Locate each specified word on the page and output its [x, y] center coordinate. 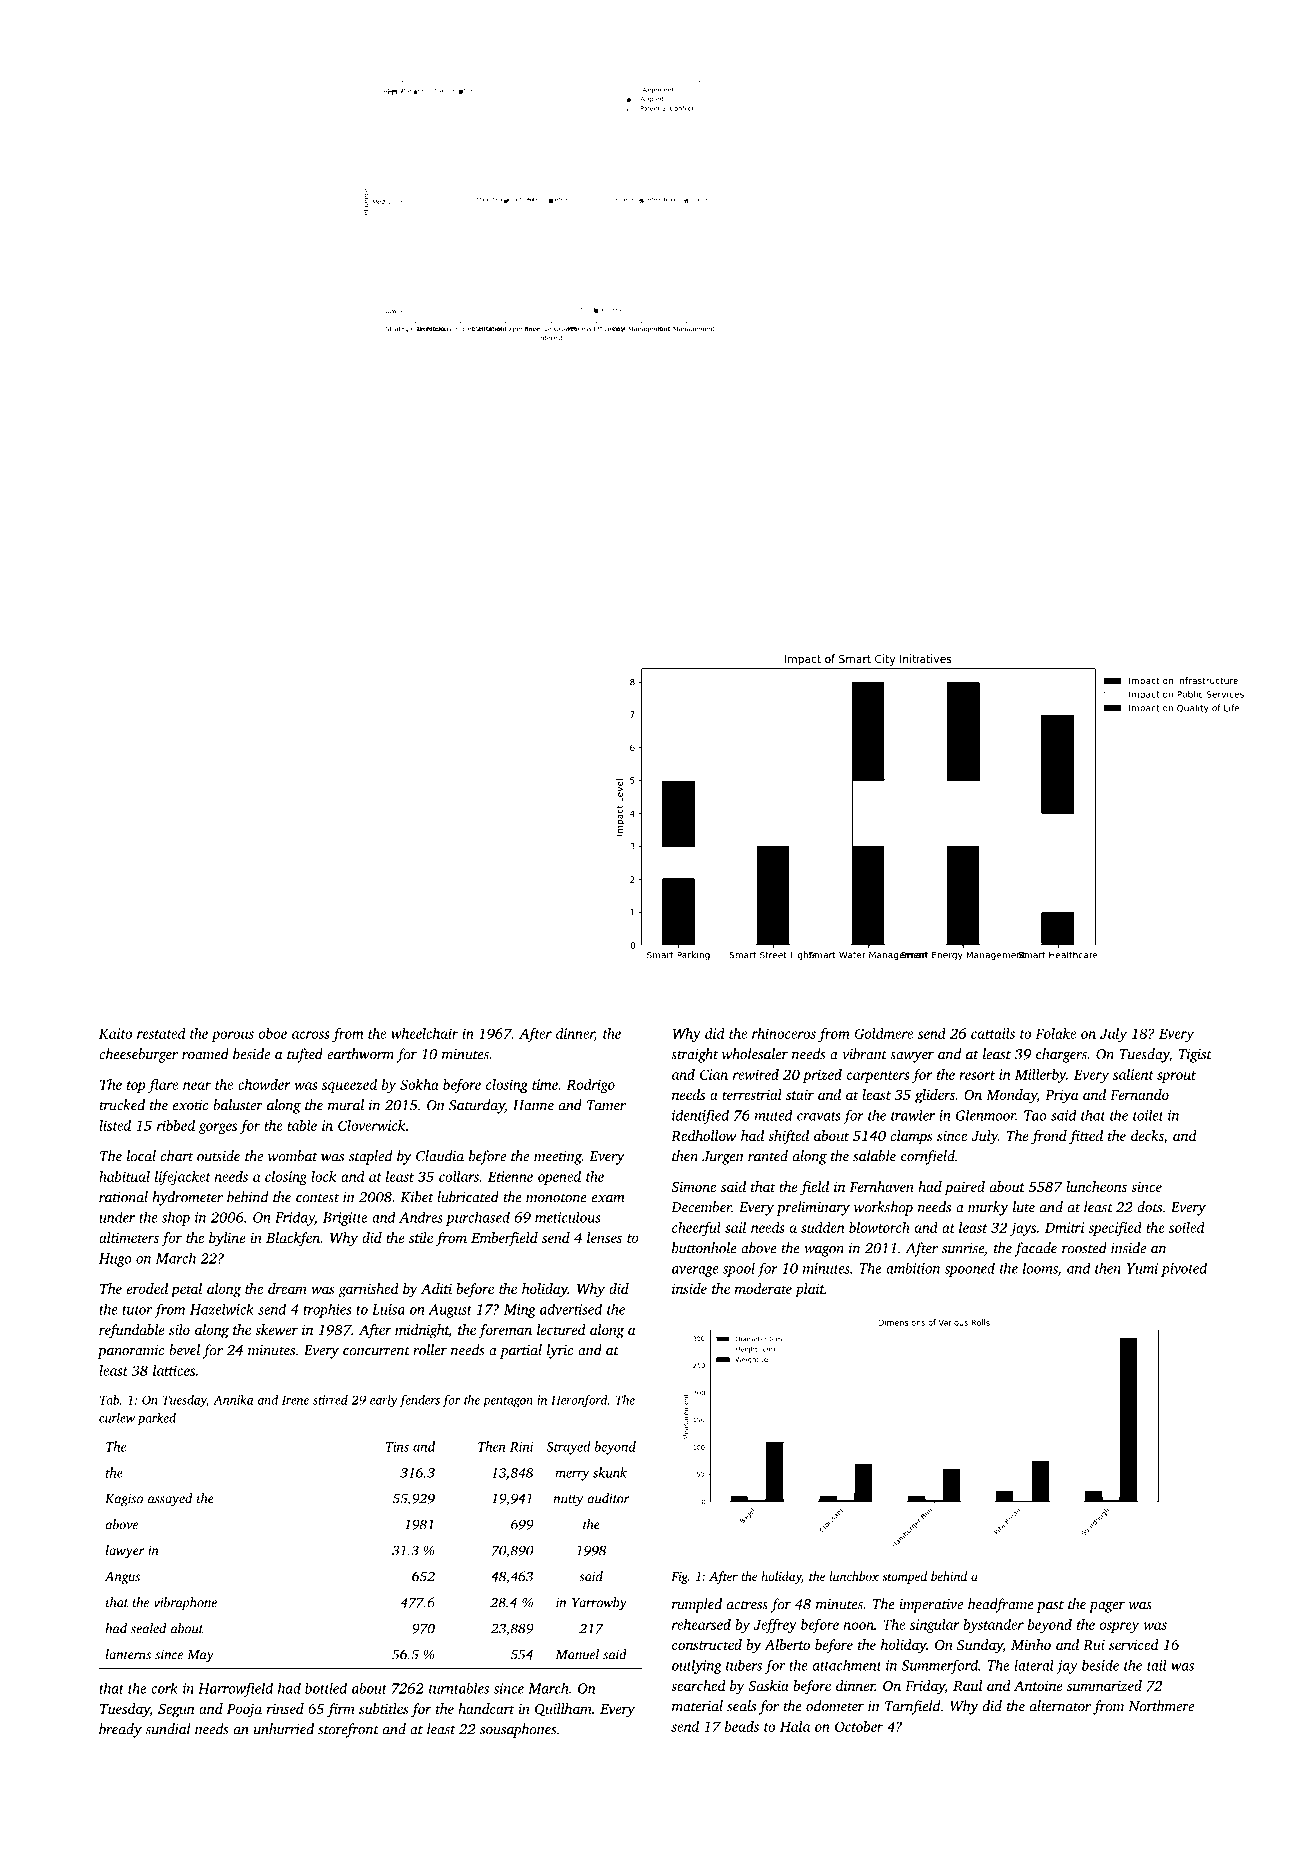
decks [1147, 1135]
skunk [610, 1472]
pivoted [1184, 1270]
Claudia [440, 1156]
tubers [744, 1665]
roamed [205, 1054]
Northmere [1161, 1706]
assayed [170, 1500]
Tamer [606, 1105]
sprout [1176, 1077]
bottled [326, 1688]
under [117, 1217]
